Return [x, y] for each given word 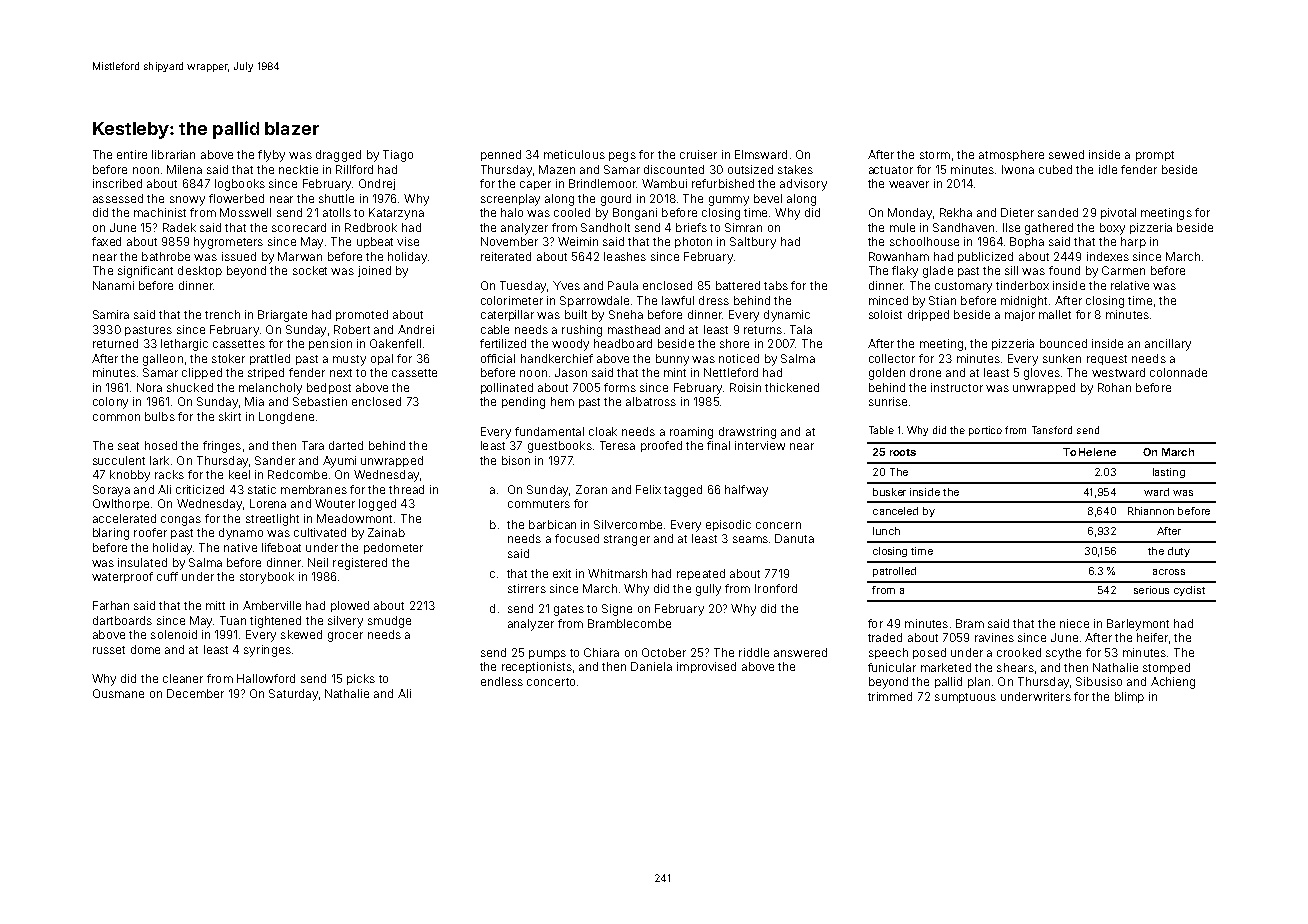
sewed [1066, 154]
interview [760, 445]
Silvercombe [628, 524]
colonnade [1178, 372]
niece [1074, 623]
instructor [957, 387]
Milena [184, 169]
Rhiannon [1151, 511]
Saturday [293, 695]
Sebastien [320, 401]
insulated [142, 562]
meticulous [574, 154]
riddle [754, 652]
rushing [582, 331]
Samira [111, 314]
